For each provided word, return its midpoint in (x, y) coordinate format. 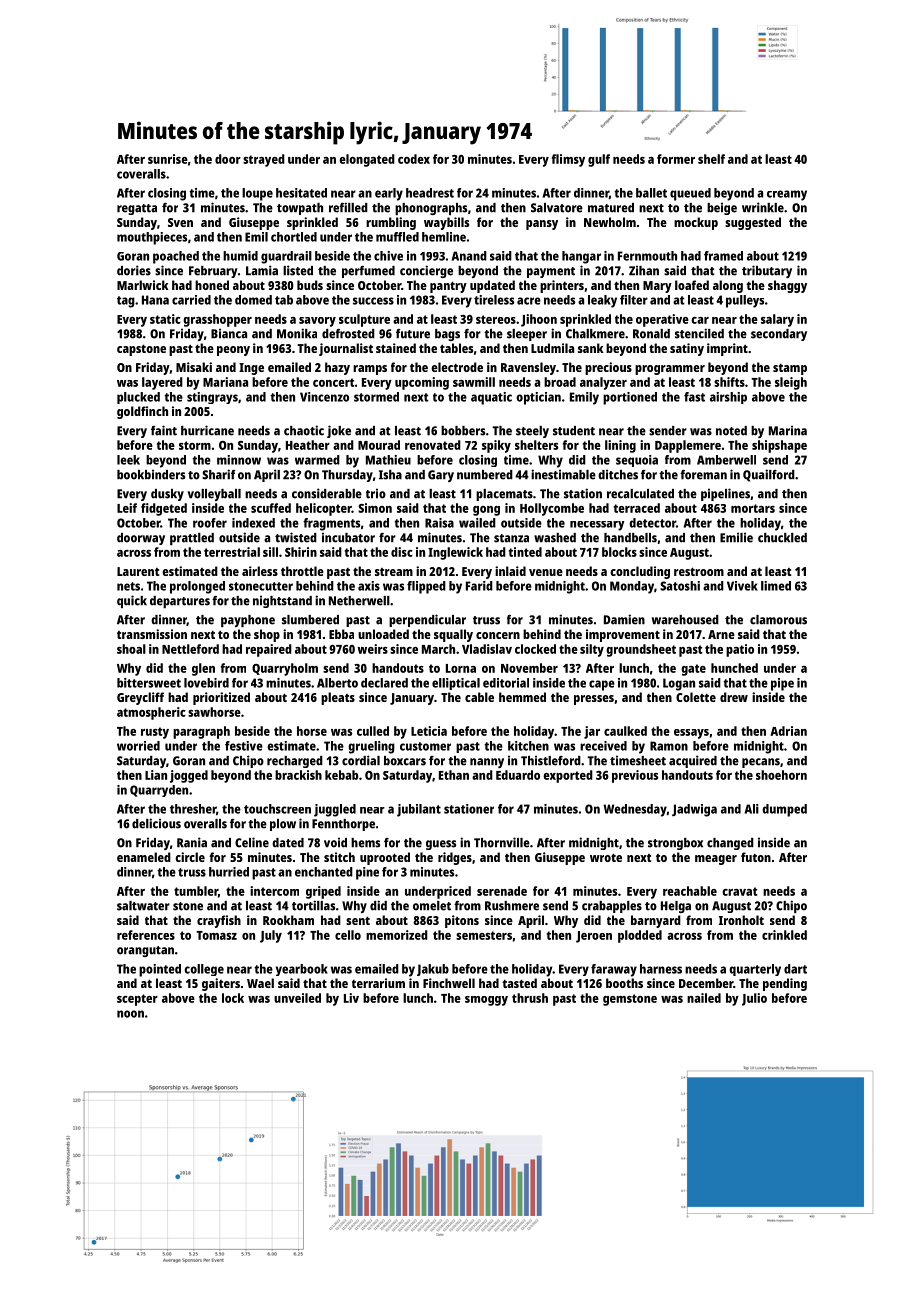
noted (731, 431)
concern (498, 635)
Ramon (669, 746)
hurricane (207, 430)
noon (130, 1014)
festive (244, 746)
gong (486, 511)
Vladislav (487, 649)
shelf (711, 159)
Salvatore (557, 208)
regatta (137, 209)
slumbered (310, 620)
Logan (679, 684)
